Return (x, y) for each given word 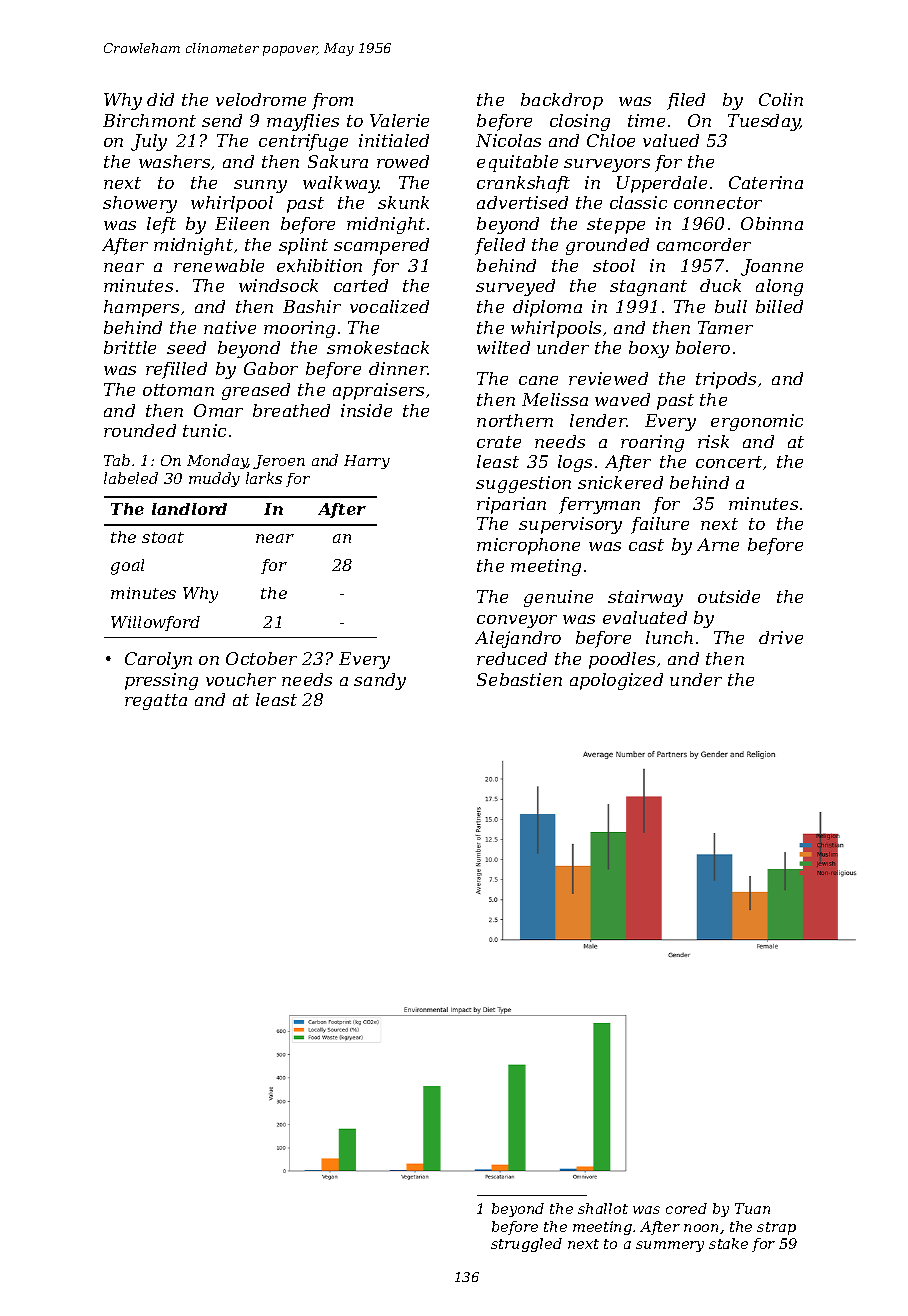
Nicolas (508, 140)
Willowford (155, 623)
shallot (603, 1208)
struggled (526, 1245)
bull (731, 306)
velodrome (261, 99)
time (646, 120)
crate (499, 442)
